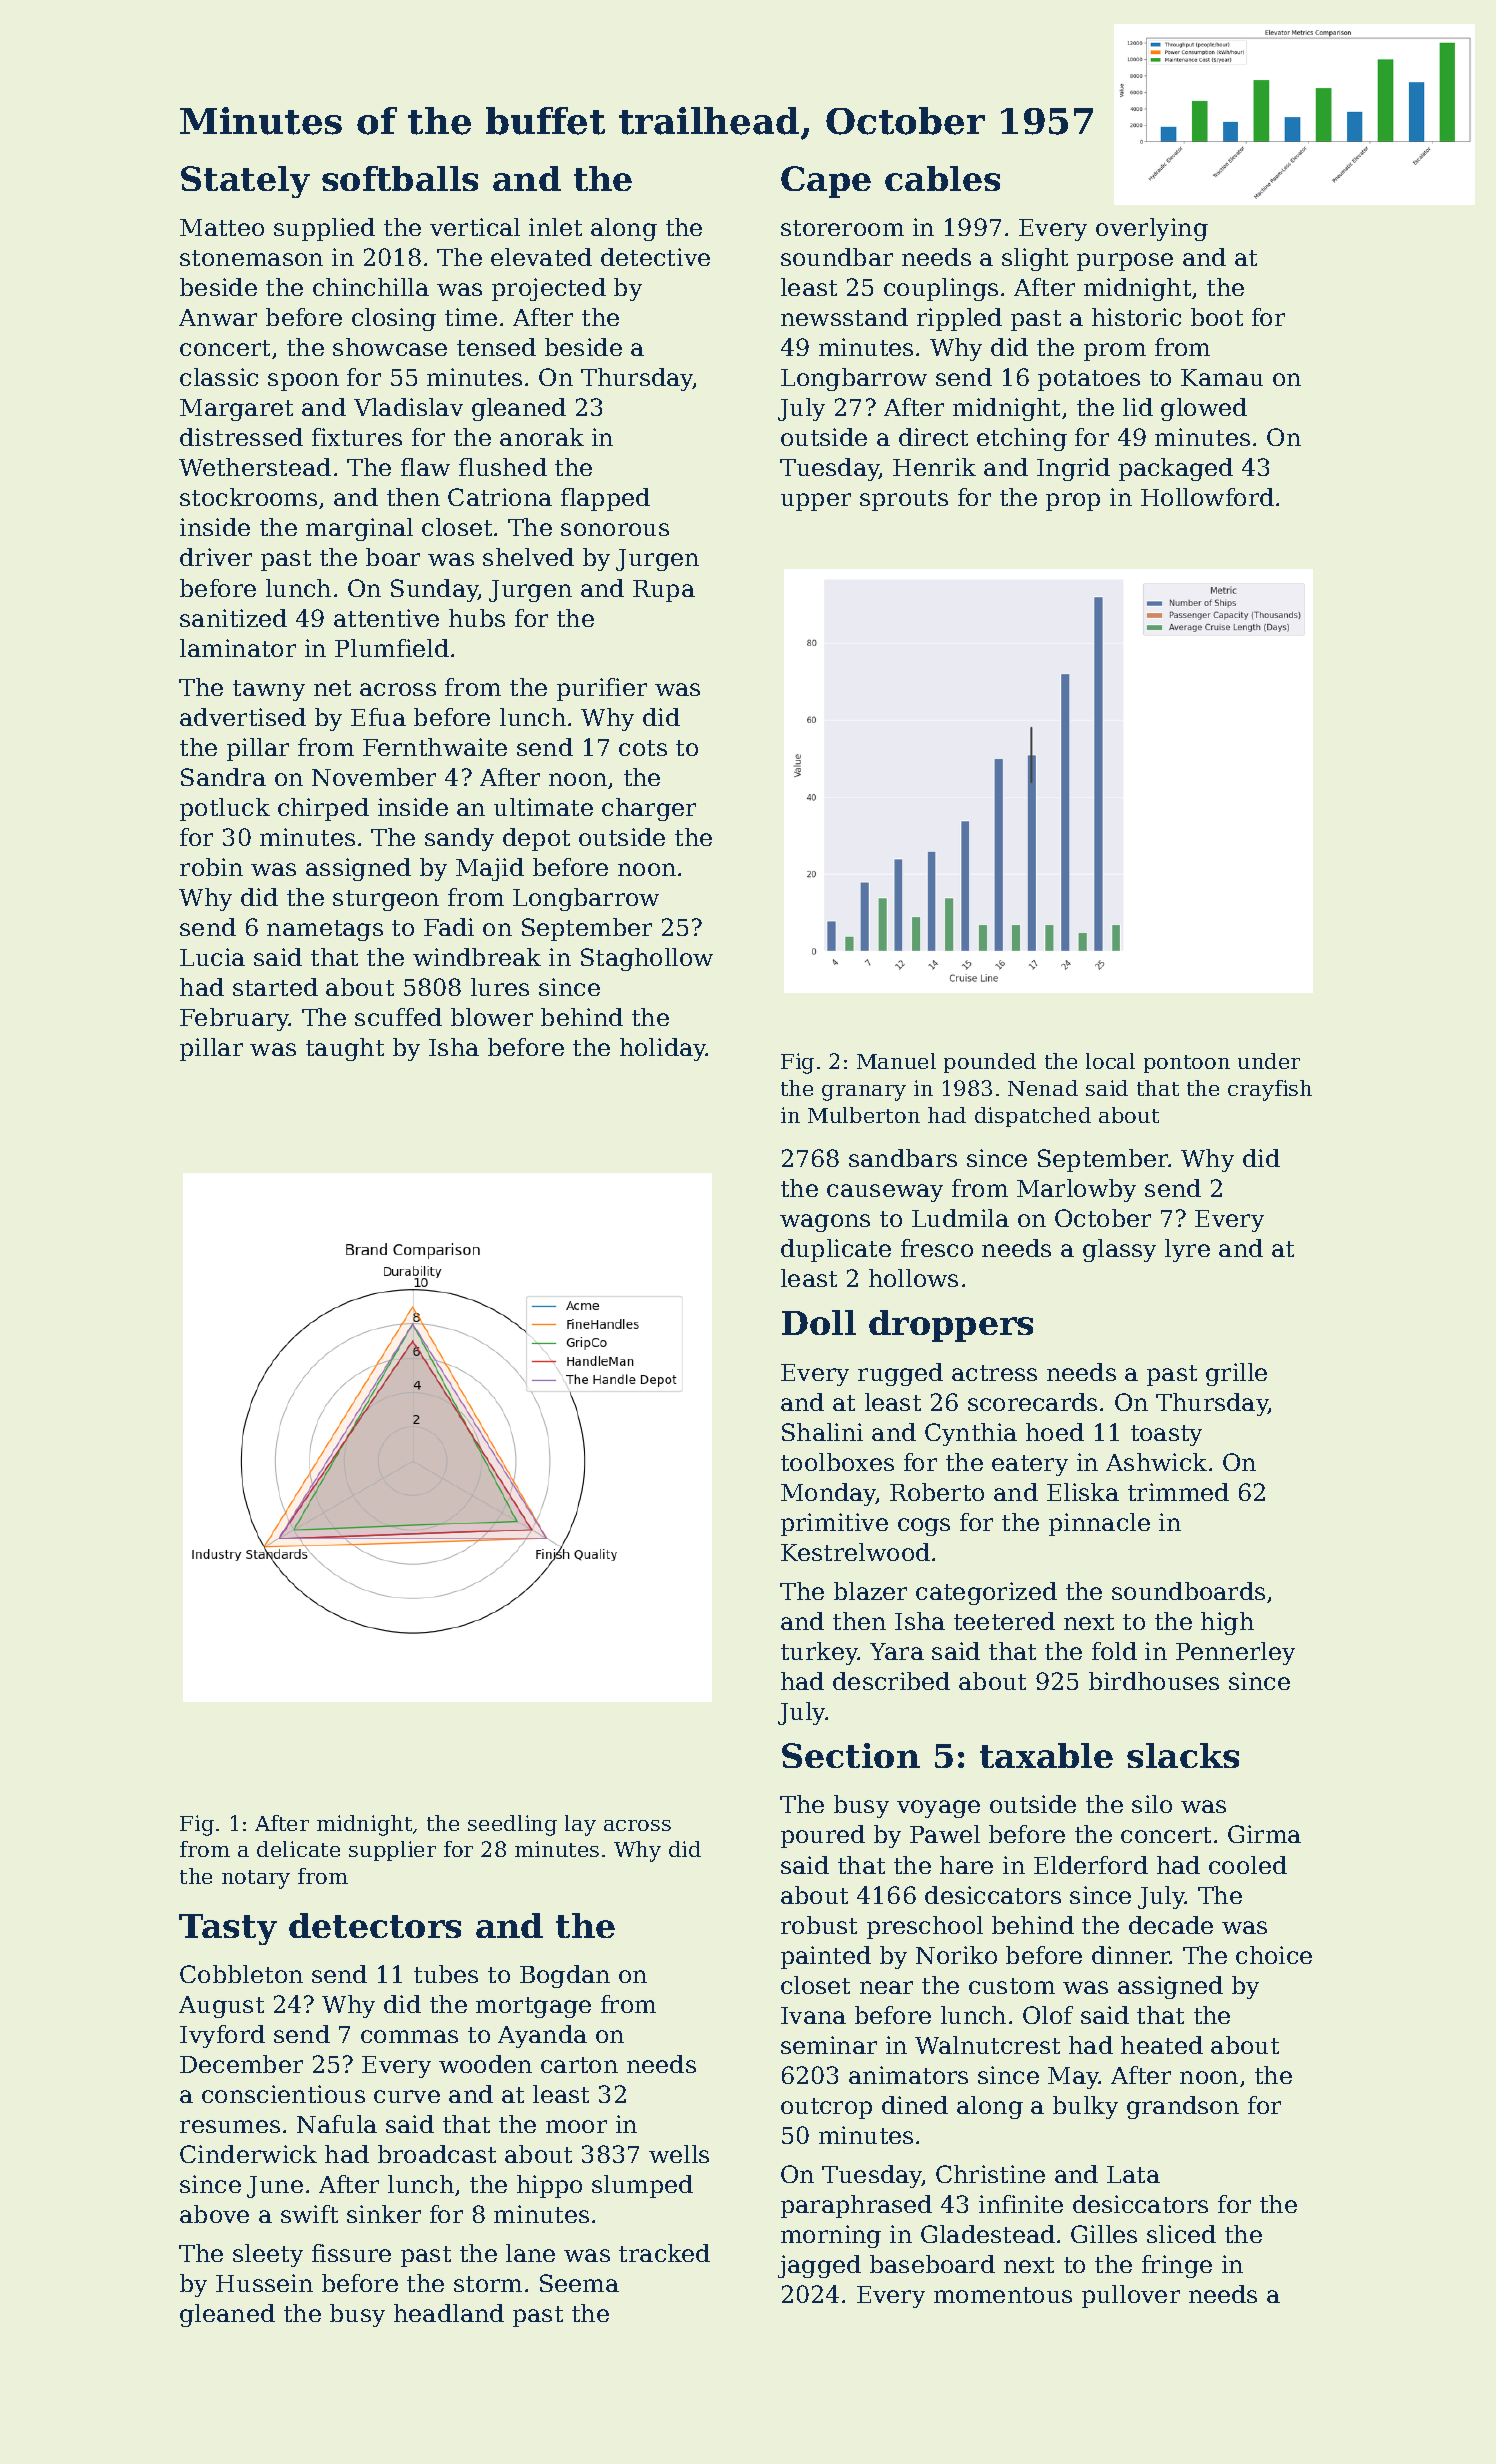 The height and width of the image is (2464, 1496). Describe the element at coordinates (647, 959) in the image. I see `Staghollow` at that location.
